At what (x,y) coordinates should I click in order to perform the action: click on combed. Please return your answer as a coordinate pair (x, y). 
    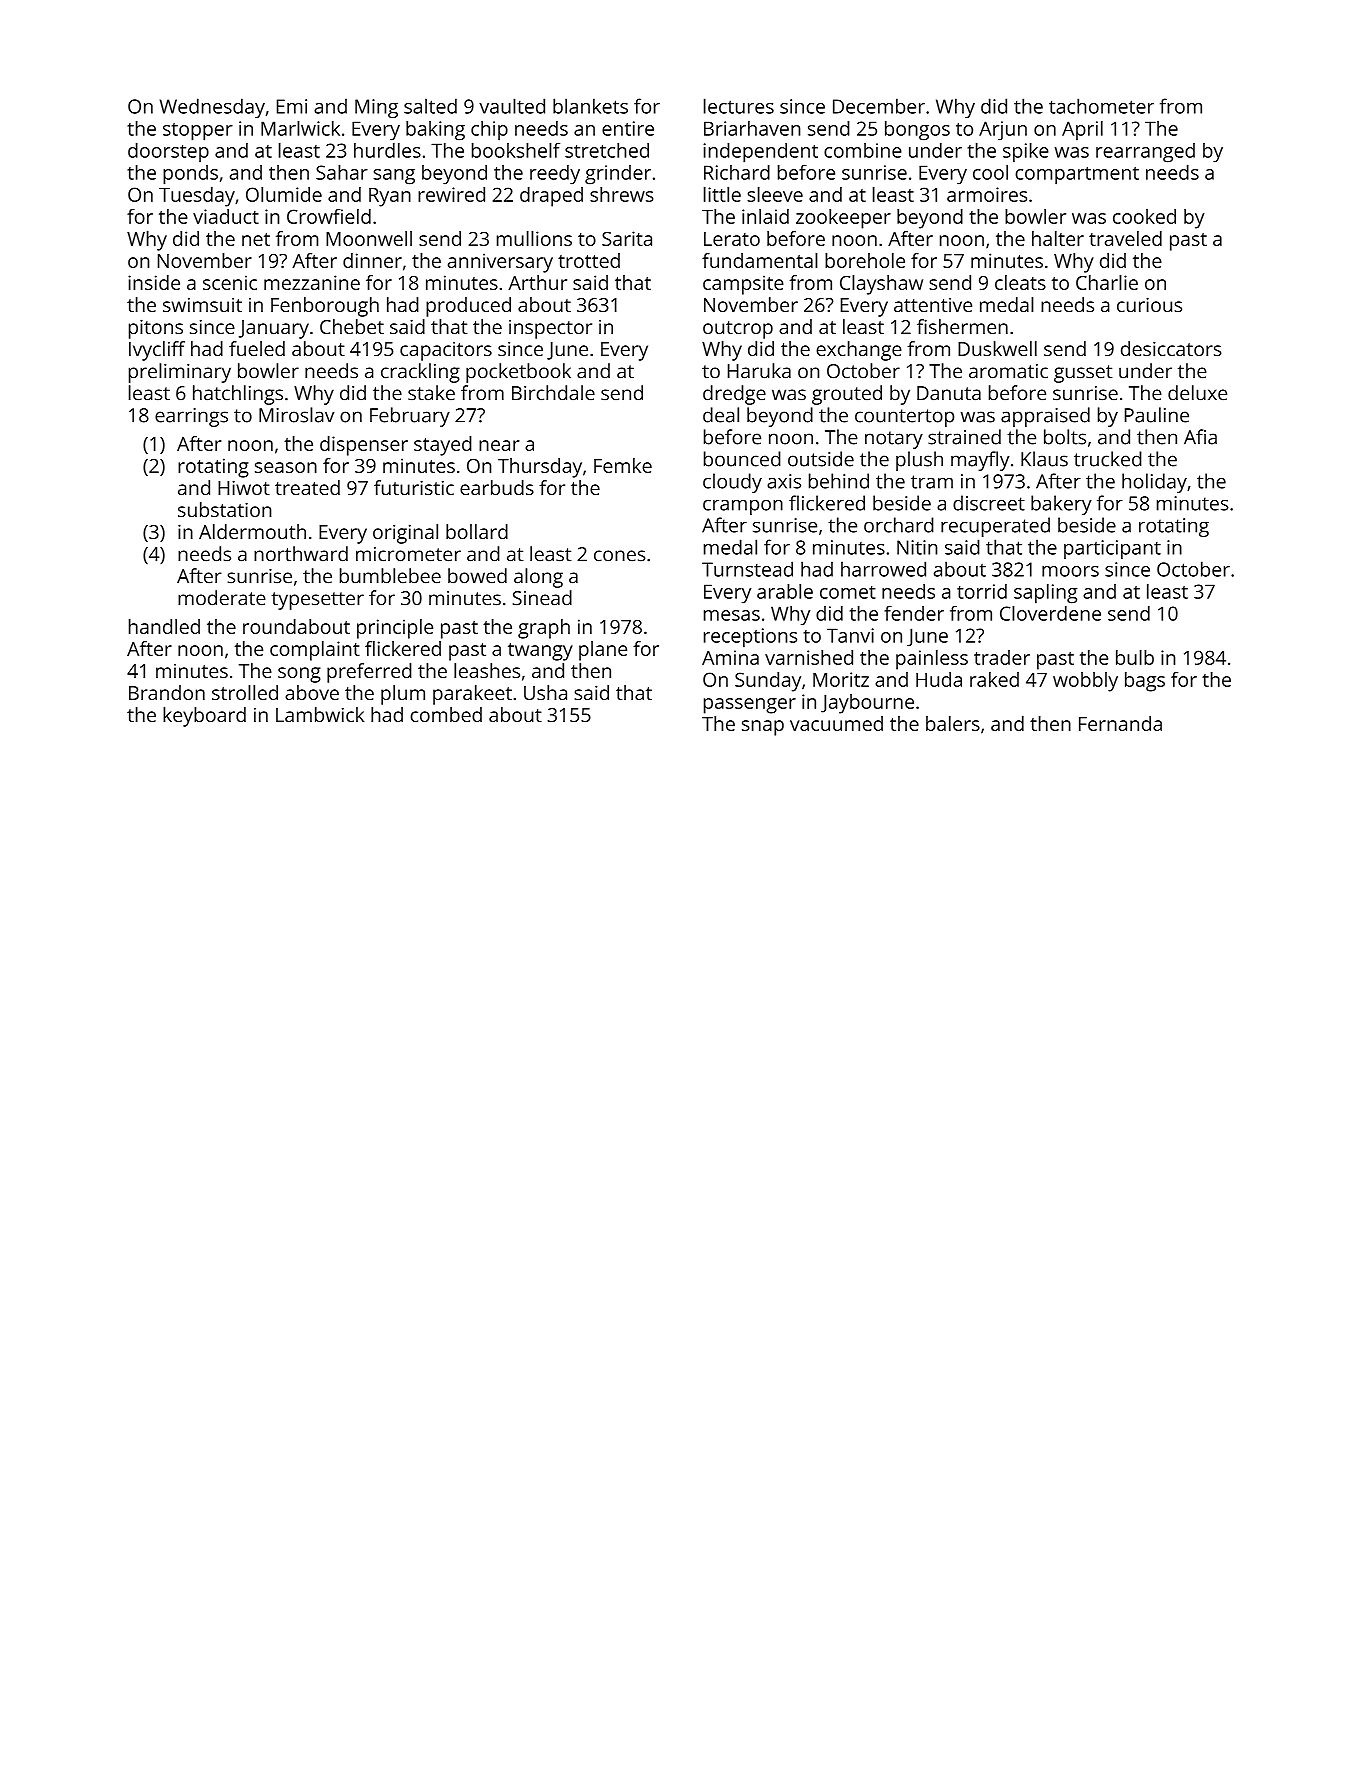
    Looking at the image, I should click on (446, 714).
